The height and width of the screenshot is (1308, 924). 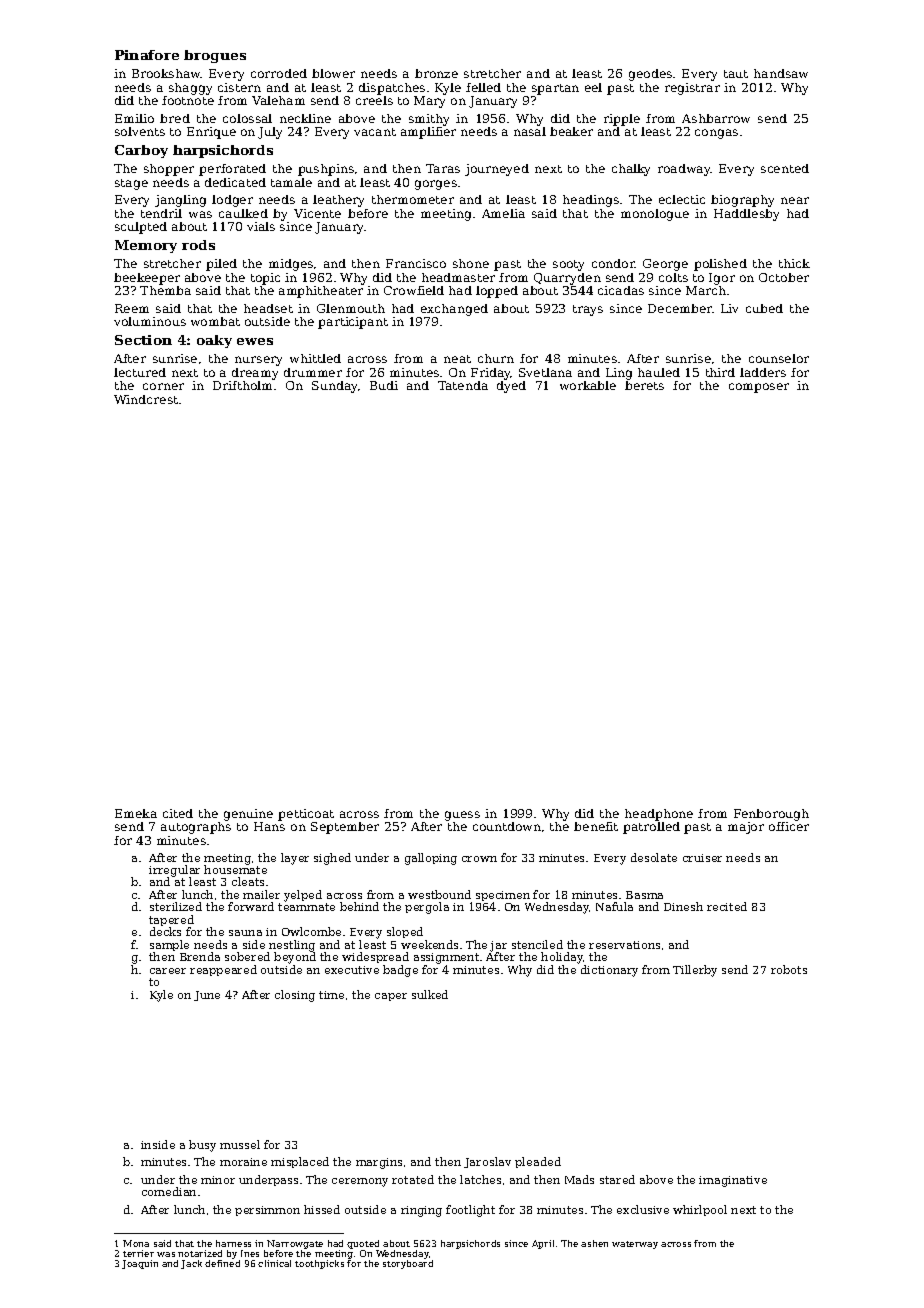 I want to click on assignment, so click(x=446, y=958).
